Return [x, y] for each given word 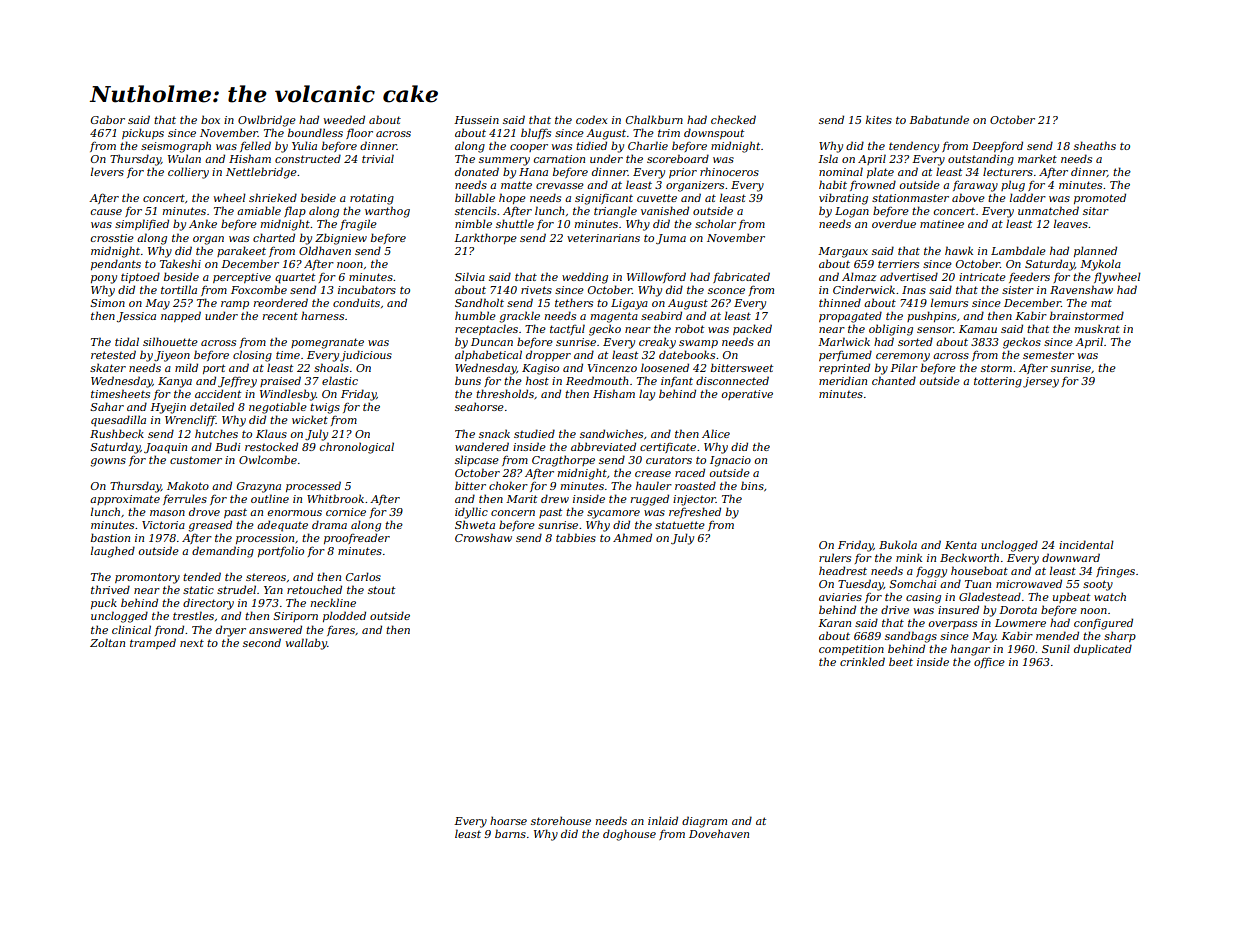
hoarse [508, 820]
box [210, 119]
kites [879, 119]
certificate [668, 448]
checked [733, 119]
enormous [295, 513]
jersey [1041, 382]
